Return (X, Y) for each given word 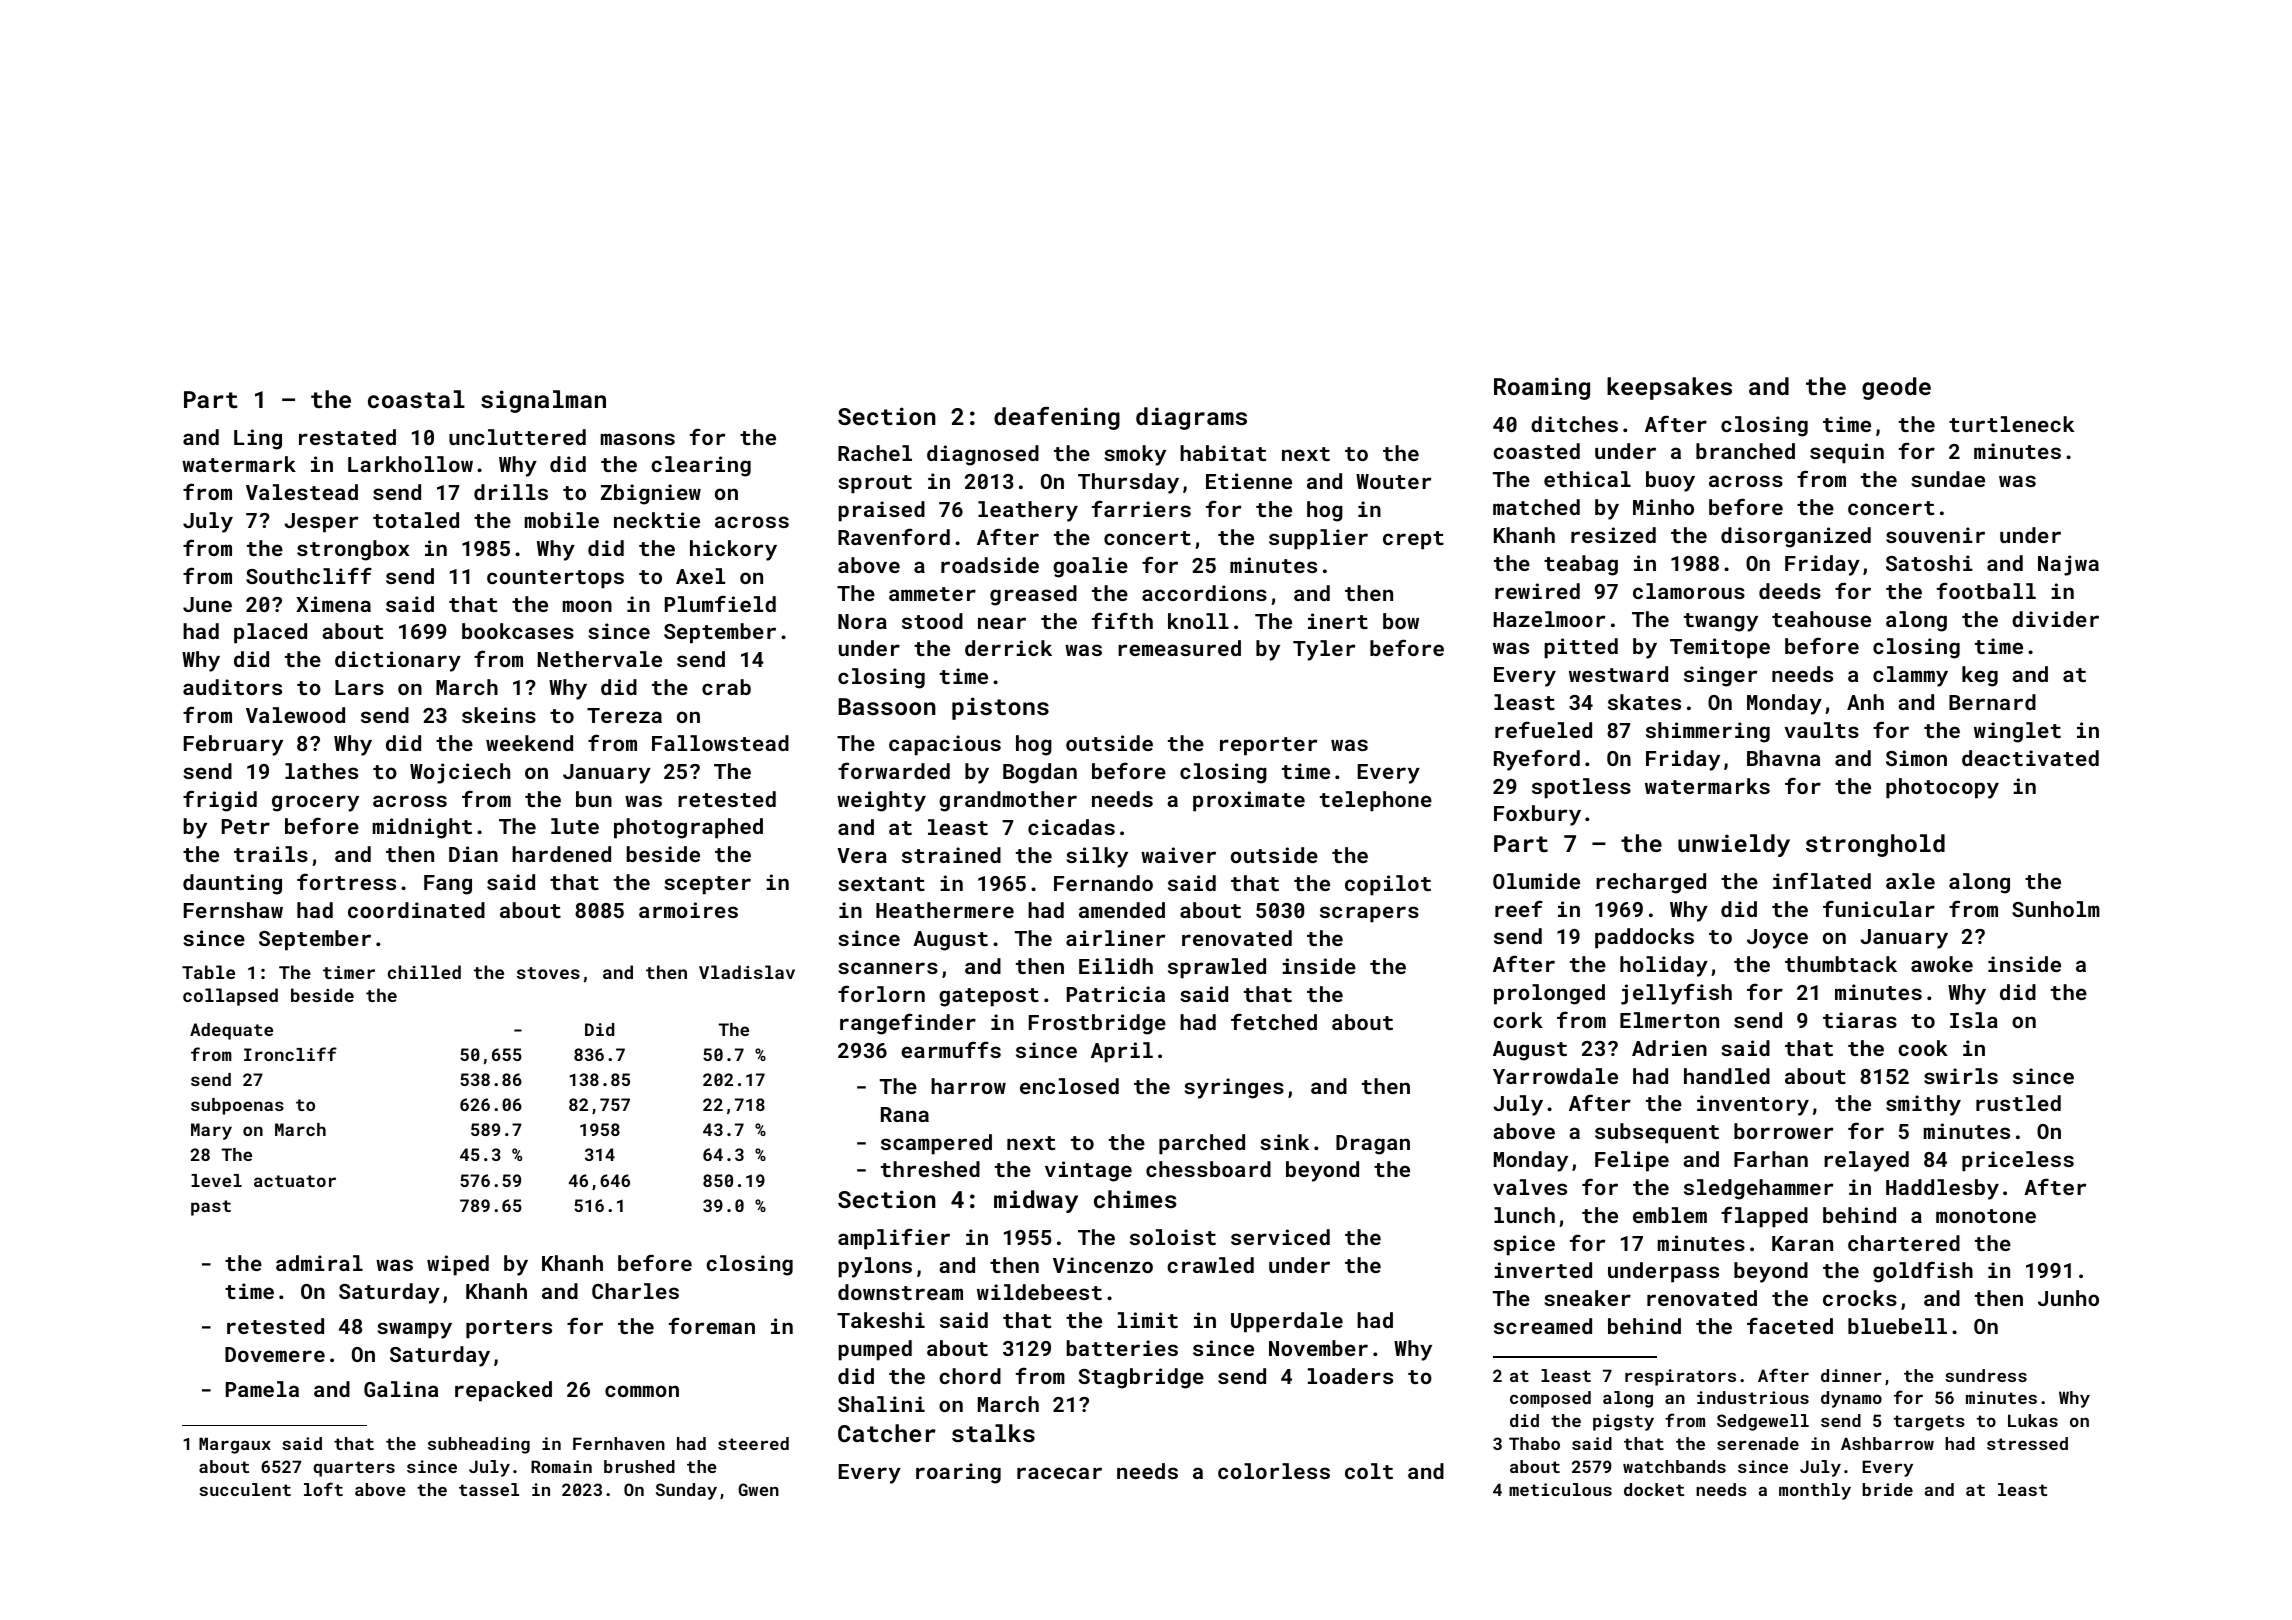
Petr (246, 826)
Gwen (758, 1489)
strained (951, 855)
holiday (1664, 966)
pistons (1000, 708)
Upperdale (1287, 1322)
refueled (1543, 729)
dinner (1851, 1375)
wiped (458, 1265)
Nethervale (600, 659)
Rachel (875, 453)
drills (511, 492)
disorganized (1796, 537)
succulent (245, 1489)
